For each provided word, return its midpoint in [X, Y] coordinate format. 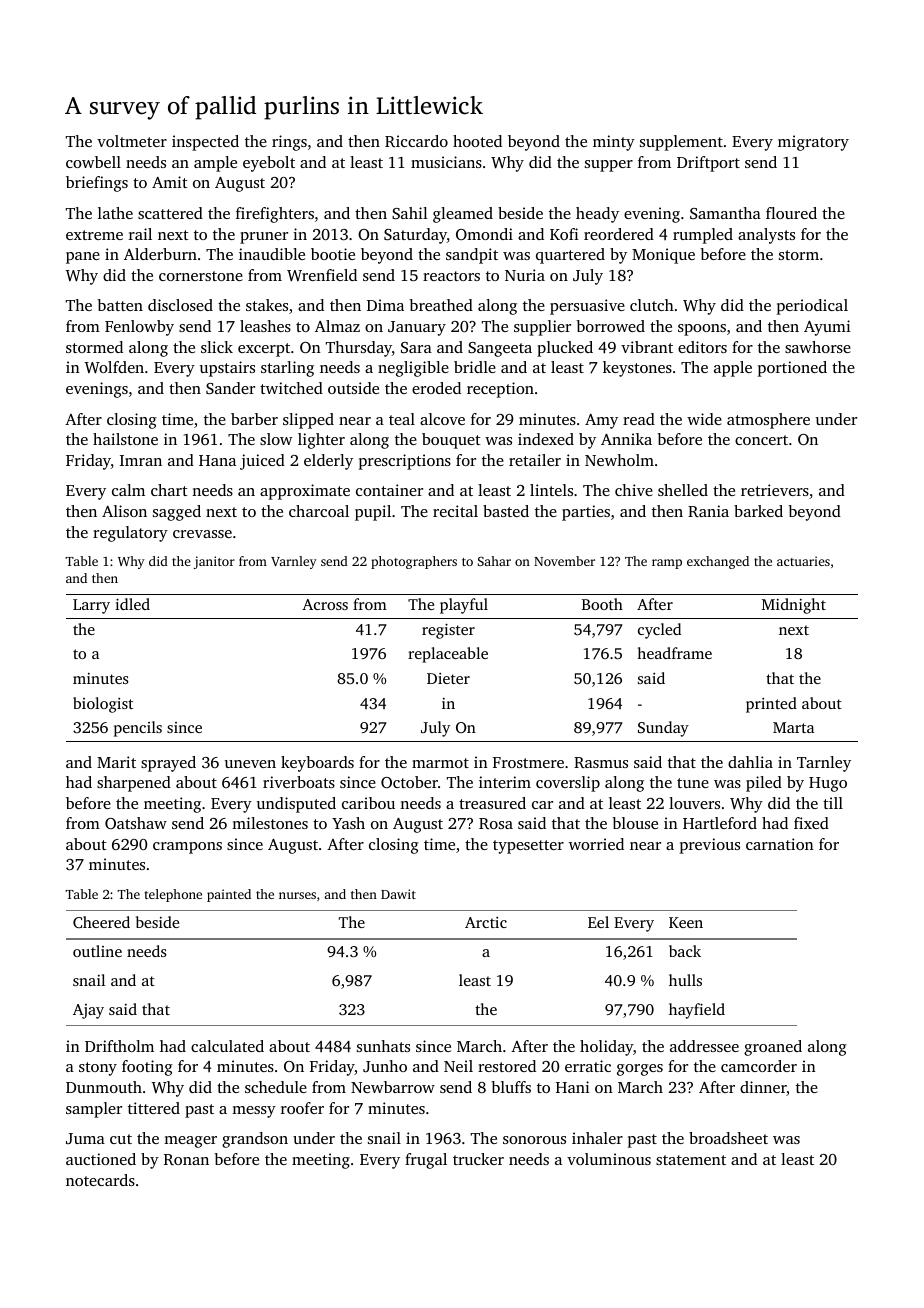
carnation [780, 844]
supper [609, 166]
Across [325, 604]
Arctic [486, 922]
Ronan [186, 1159]
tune [693, 783]
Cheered [101, 922]
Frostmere [528, 762]
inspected [205, 143]
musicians [446, 162]
